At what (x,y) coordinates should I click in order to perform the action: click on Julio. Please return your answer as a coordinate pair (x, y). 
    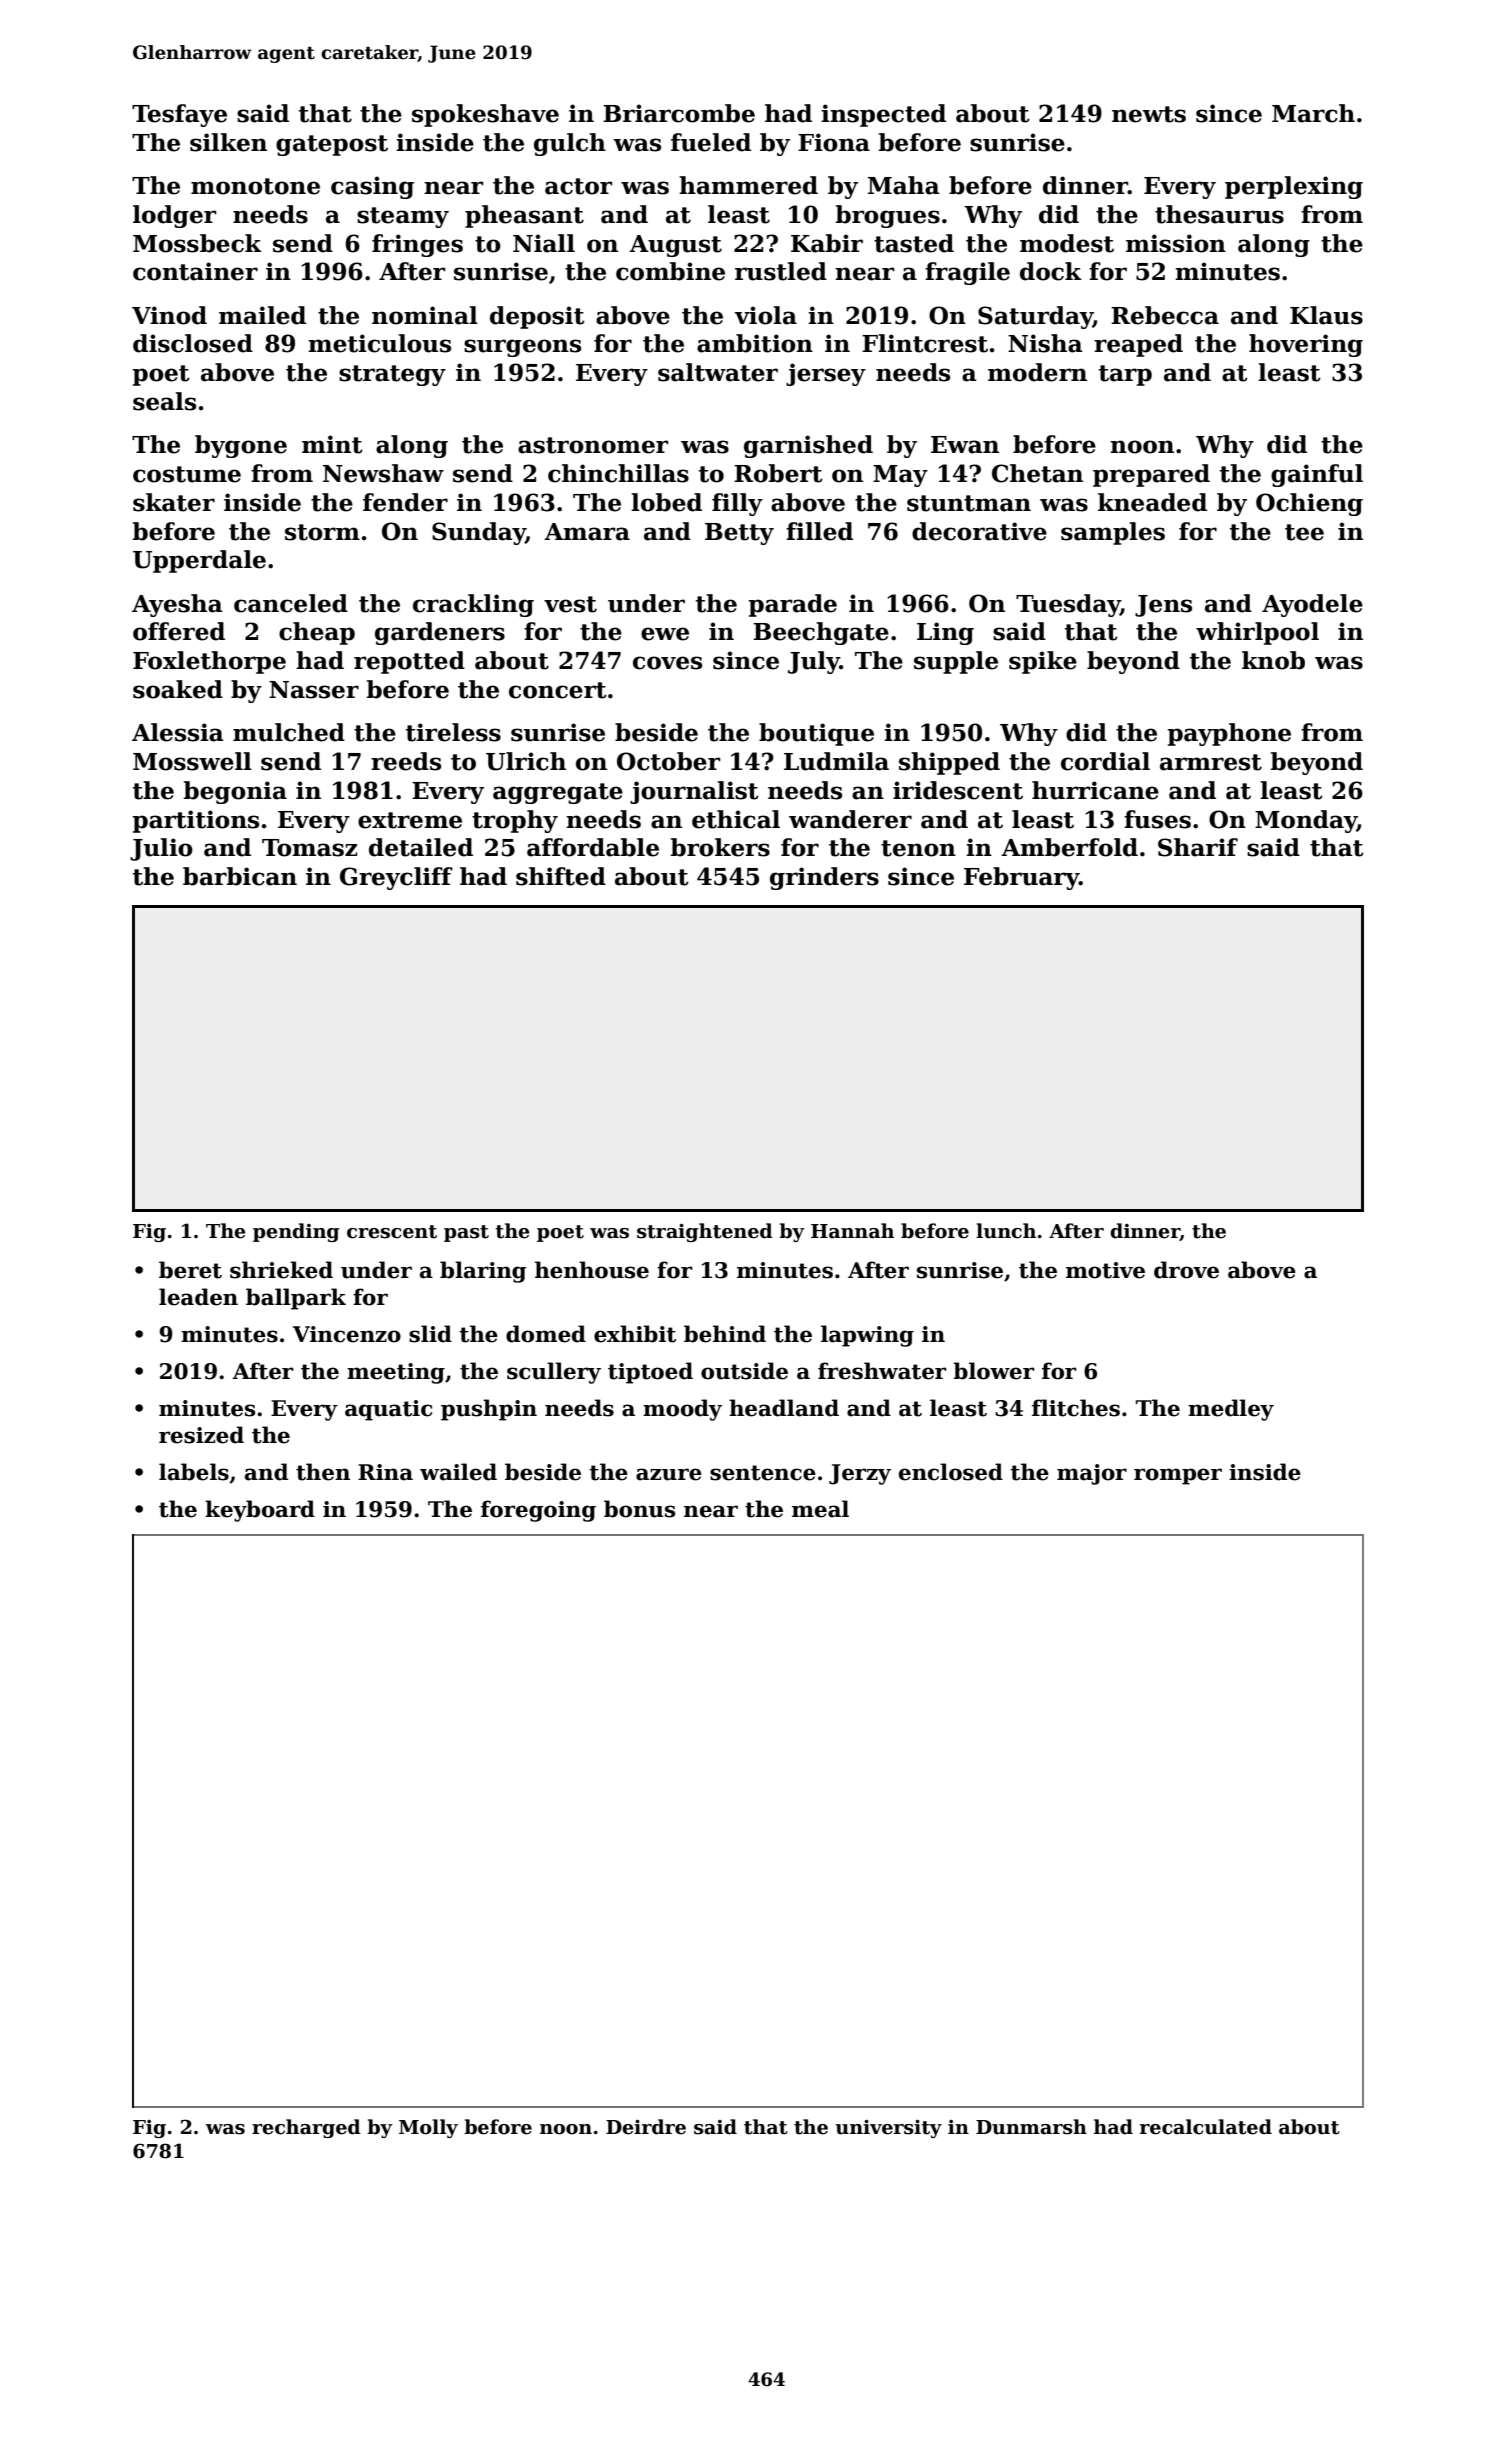
    Looking at the image, I should click on (161, 849).
